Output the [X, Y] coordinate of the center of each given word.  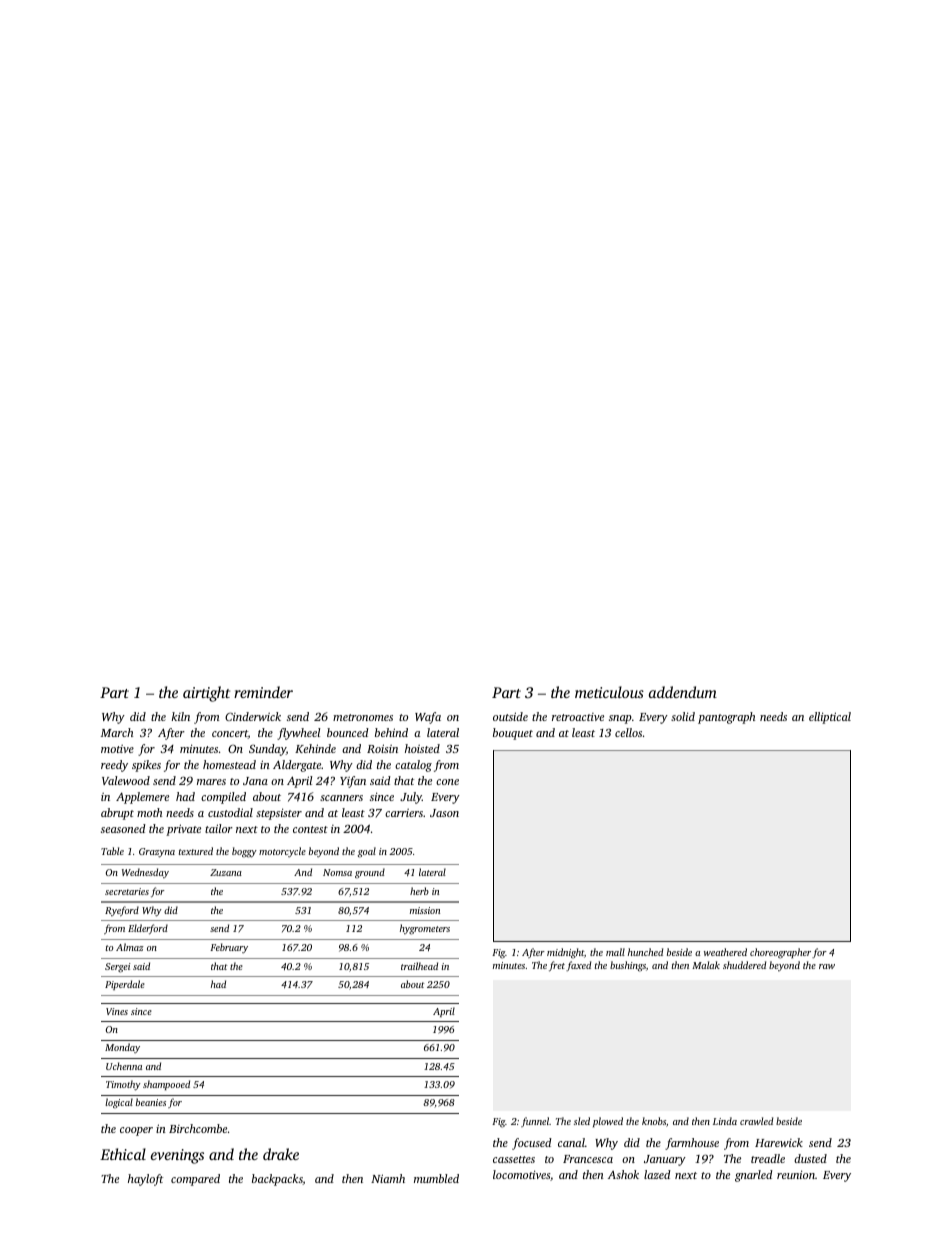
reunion [796, 1174]
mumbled [436, 1178]
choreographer [780, 953]
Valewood [126, 780]
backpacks [277, 1180]
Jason [444, 813]
